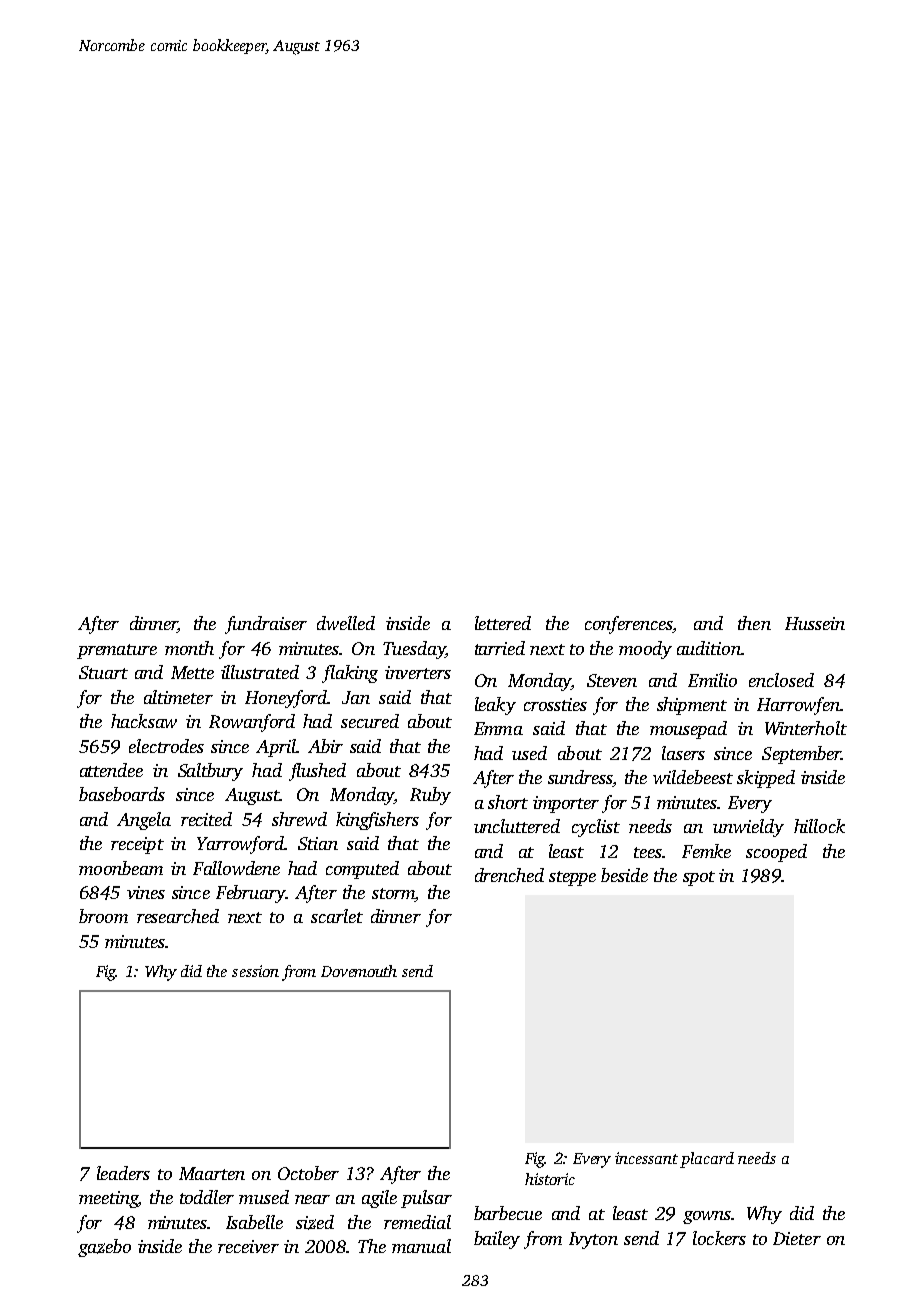 The height and width of the screenshot is (1308, 924). What do you see at coordinates (646, 1158) in the screenshot?
I see `incessant` at bounding box center [646, 1158].
